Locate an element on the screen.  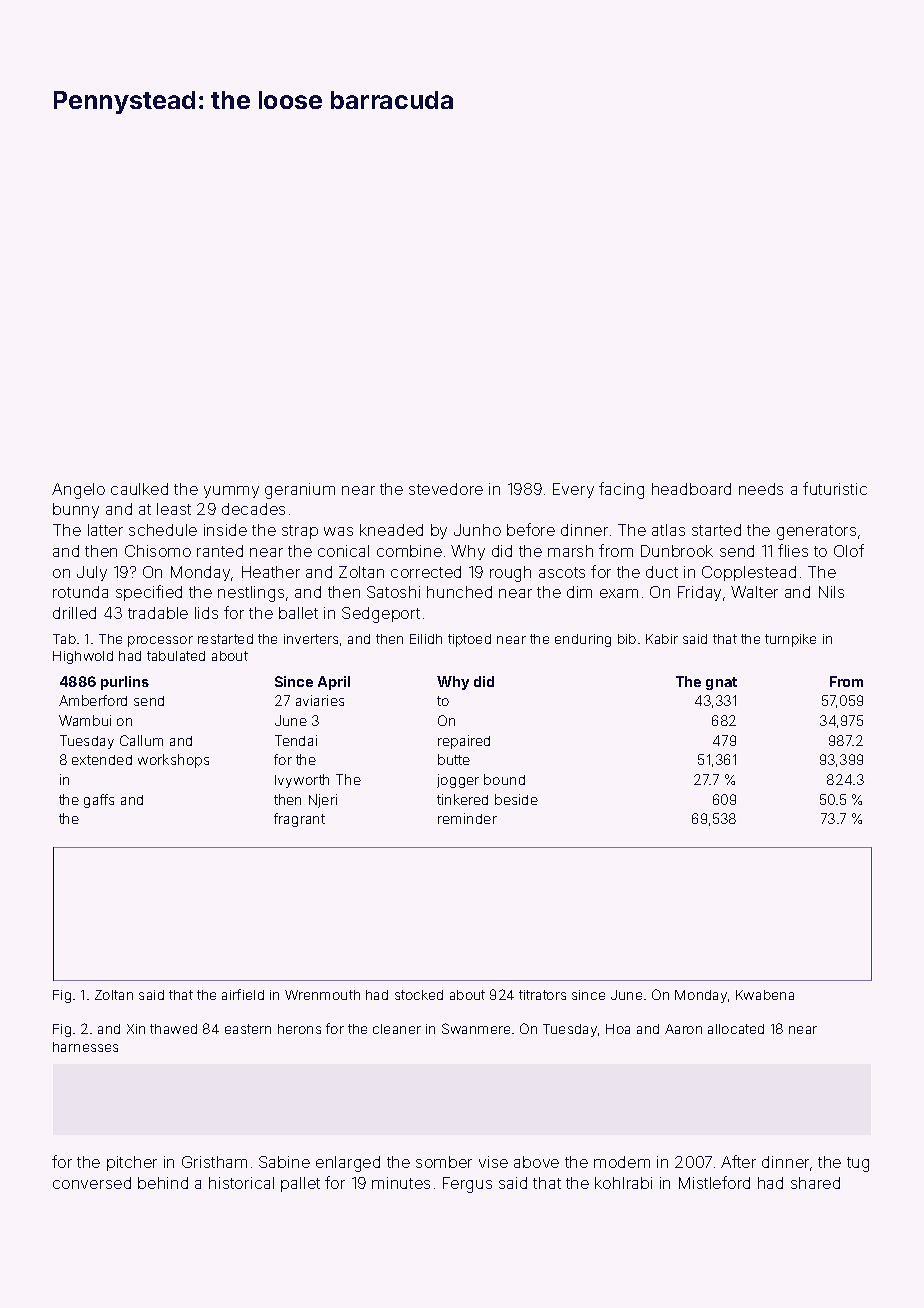
allocated is located at coordinates (736, 1029).
